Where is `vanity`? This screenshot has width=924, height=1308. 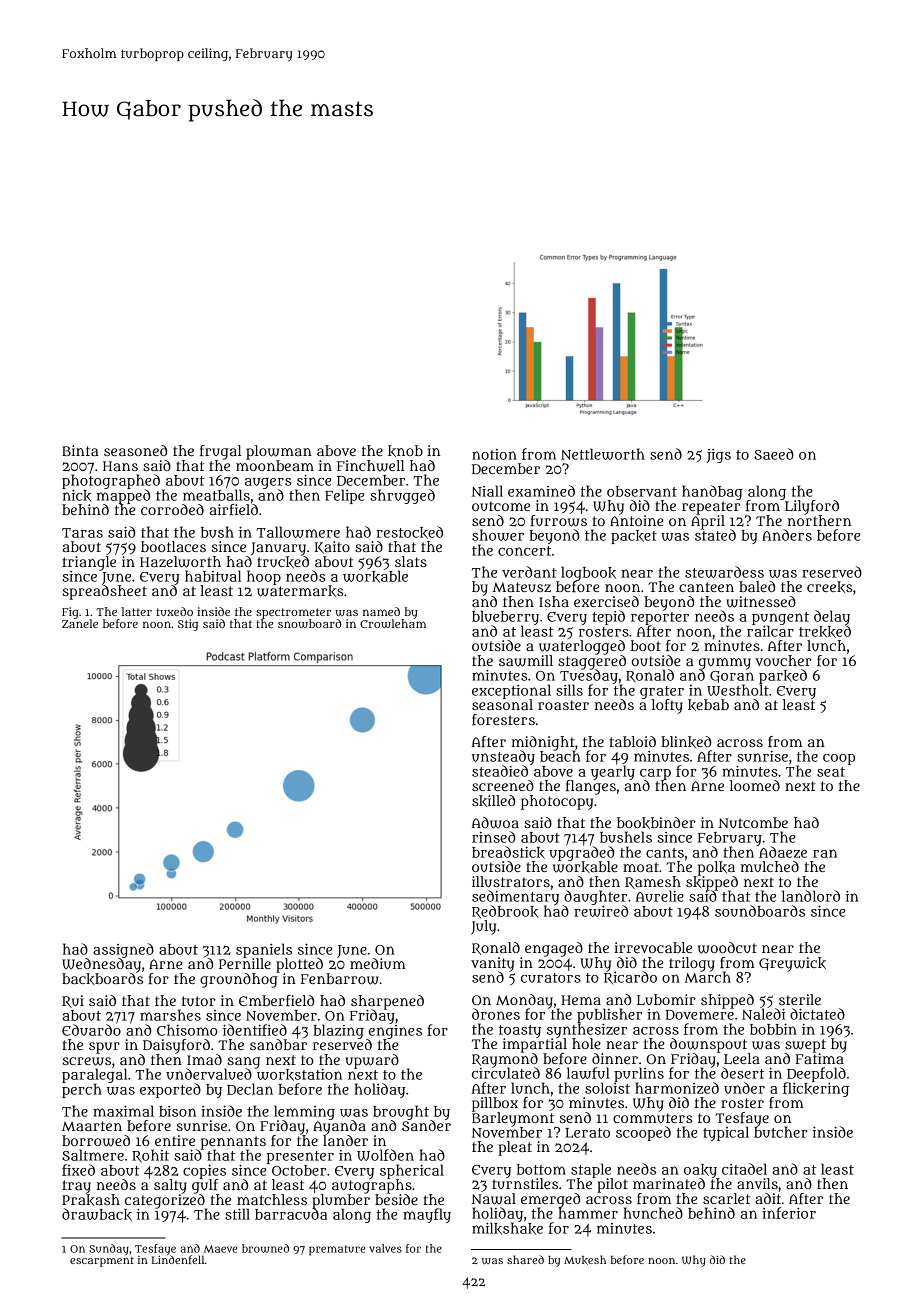 vanity is located at coordinates (492, 964).
